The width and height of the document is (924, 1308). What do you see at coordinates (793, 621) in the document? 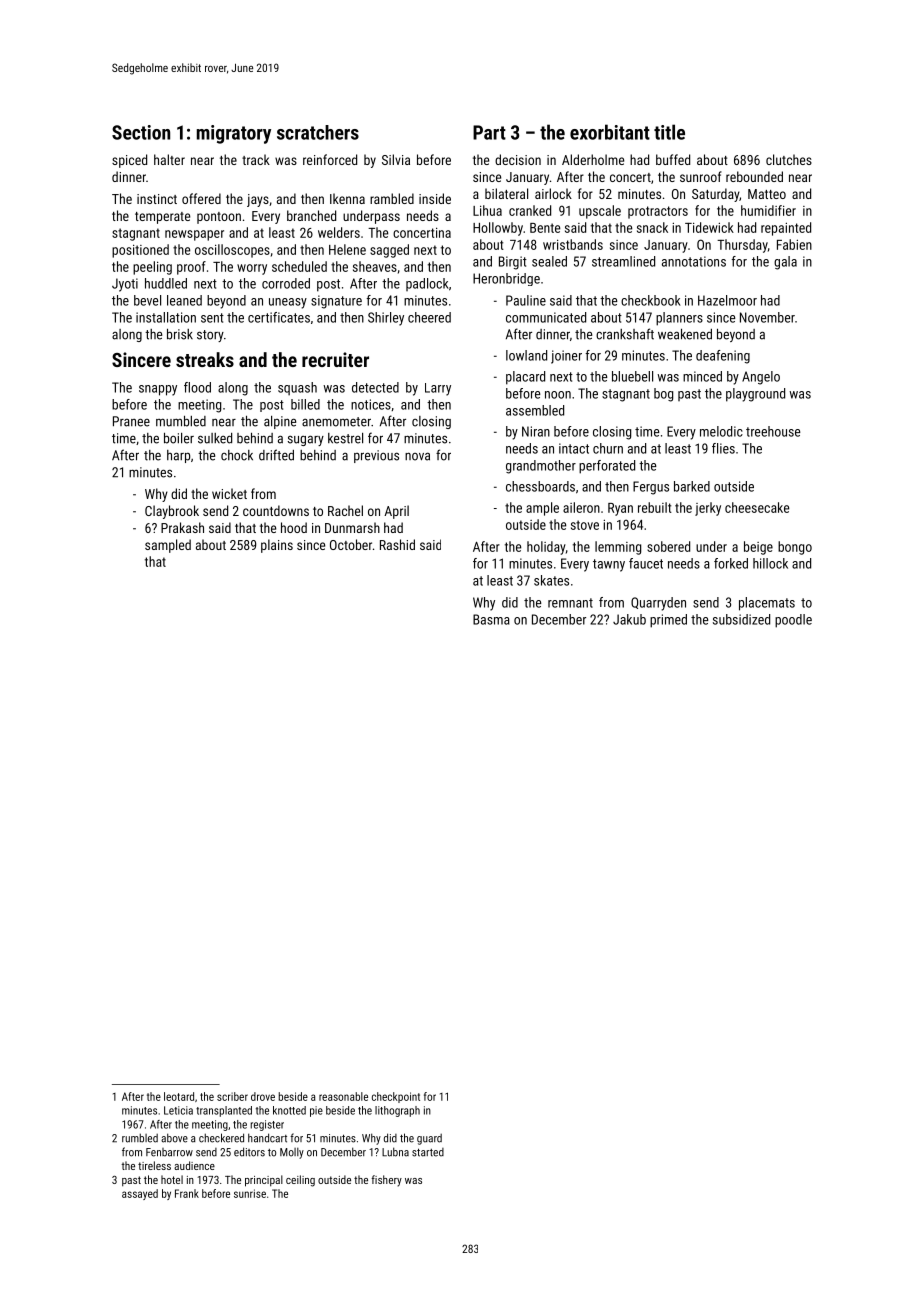
I see `poodle` at bounding box center [793, 621].
